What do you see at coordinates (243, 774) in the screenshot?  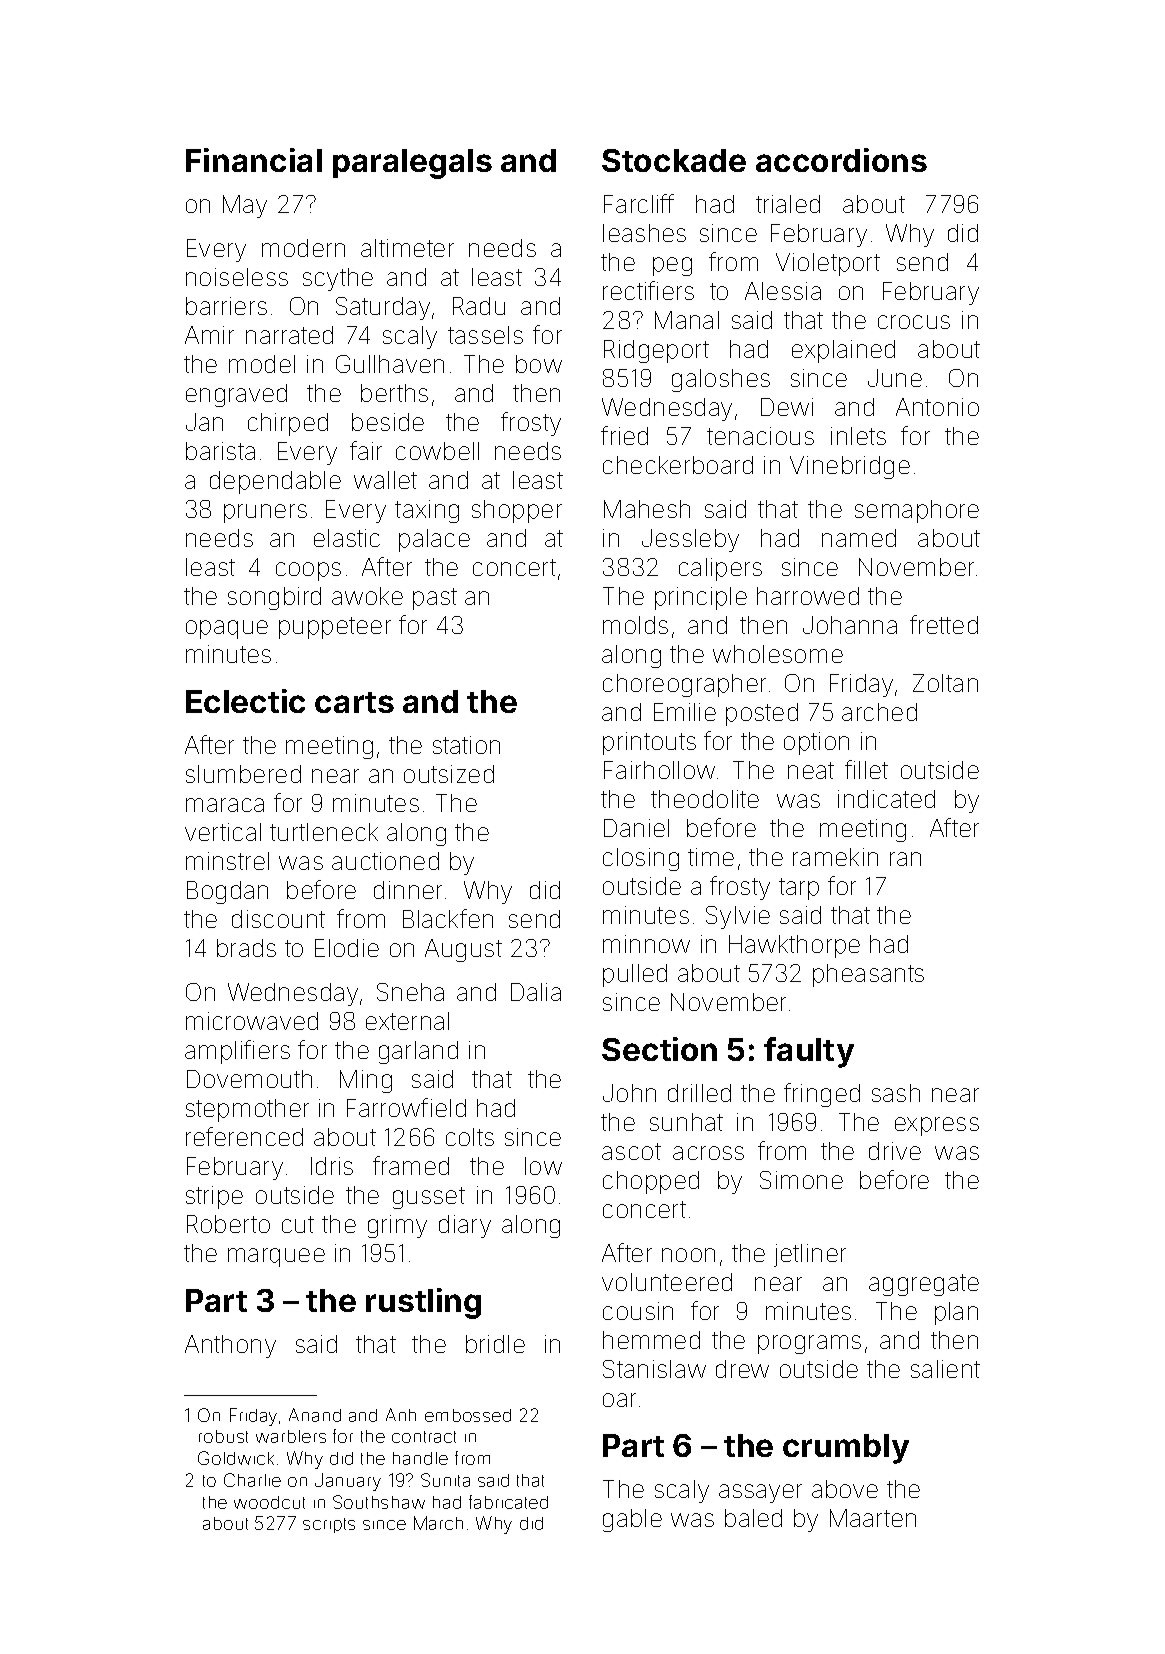 I see `slumbered` at bounding box center [243, 774].
